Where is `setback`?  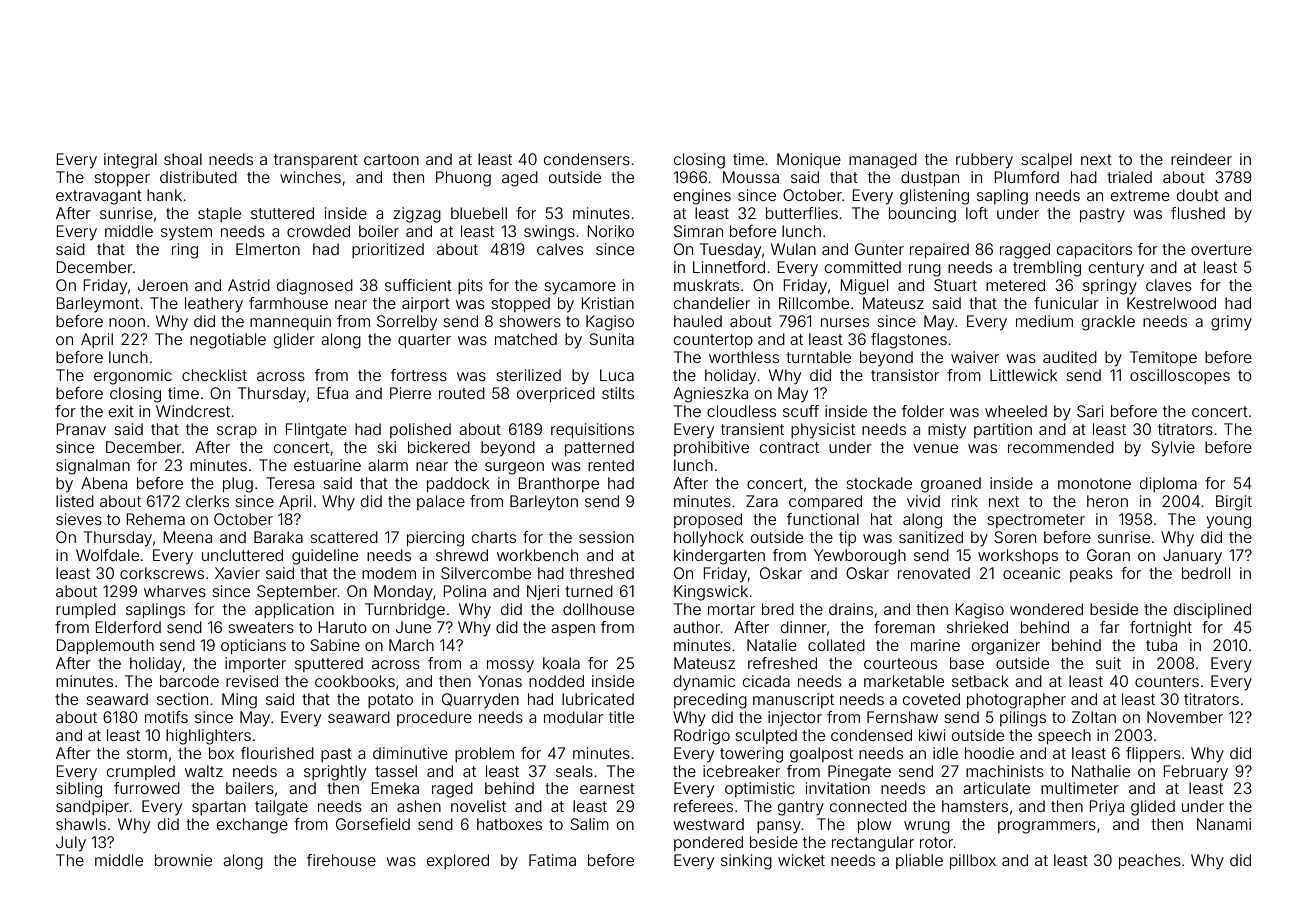 setback is located at coordinates (980, 681).
